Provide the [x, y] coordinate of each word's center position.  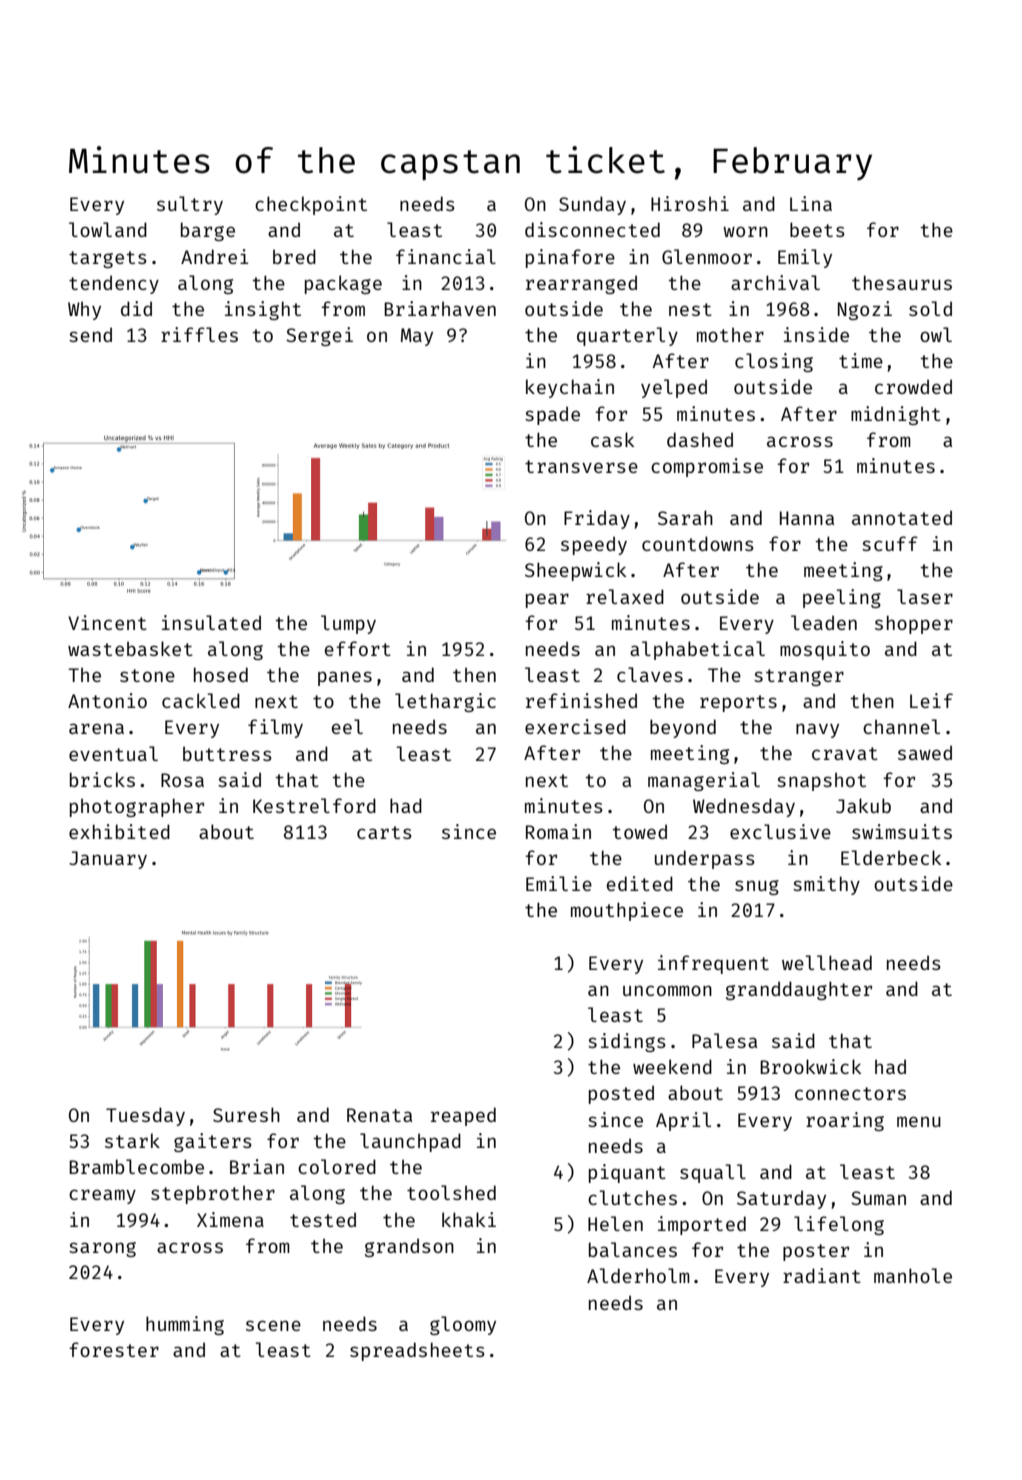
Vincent [107, 622]
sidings [627, 1042]
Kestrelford [314, 805]
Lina [811, 203]
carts [384, 832]
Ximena [230, 1219]
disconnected [592, 229]
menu [919, 1121]
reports [738, 703]
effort [358, 648]
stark [132, 1140]
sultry [190, 205]
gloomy [463, 1325]
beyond [683, 728]
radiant [822, 1275]
